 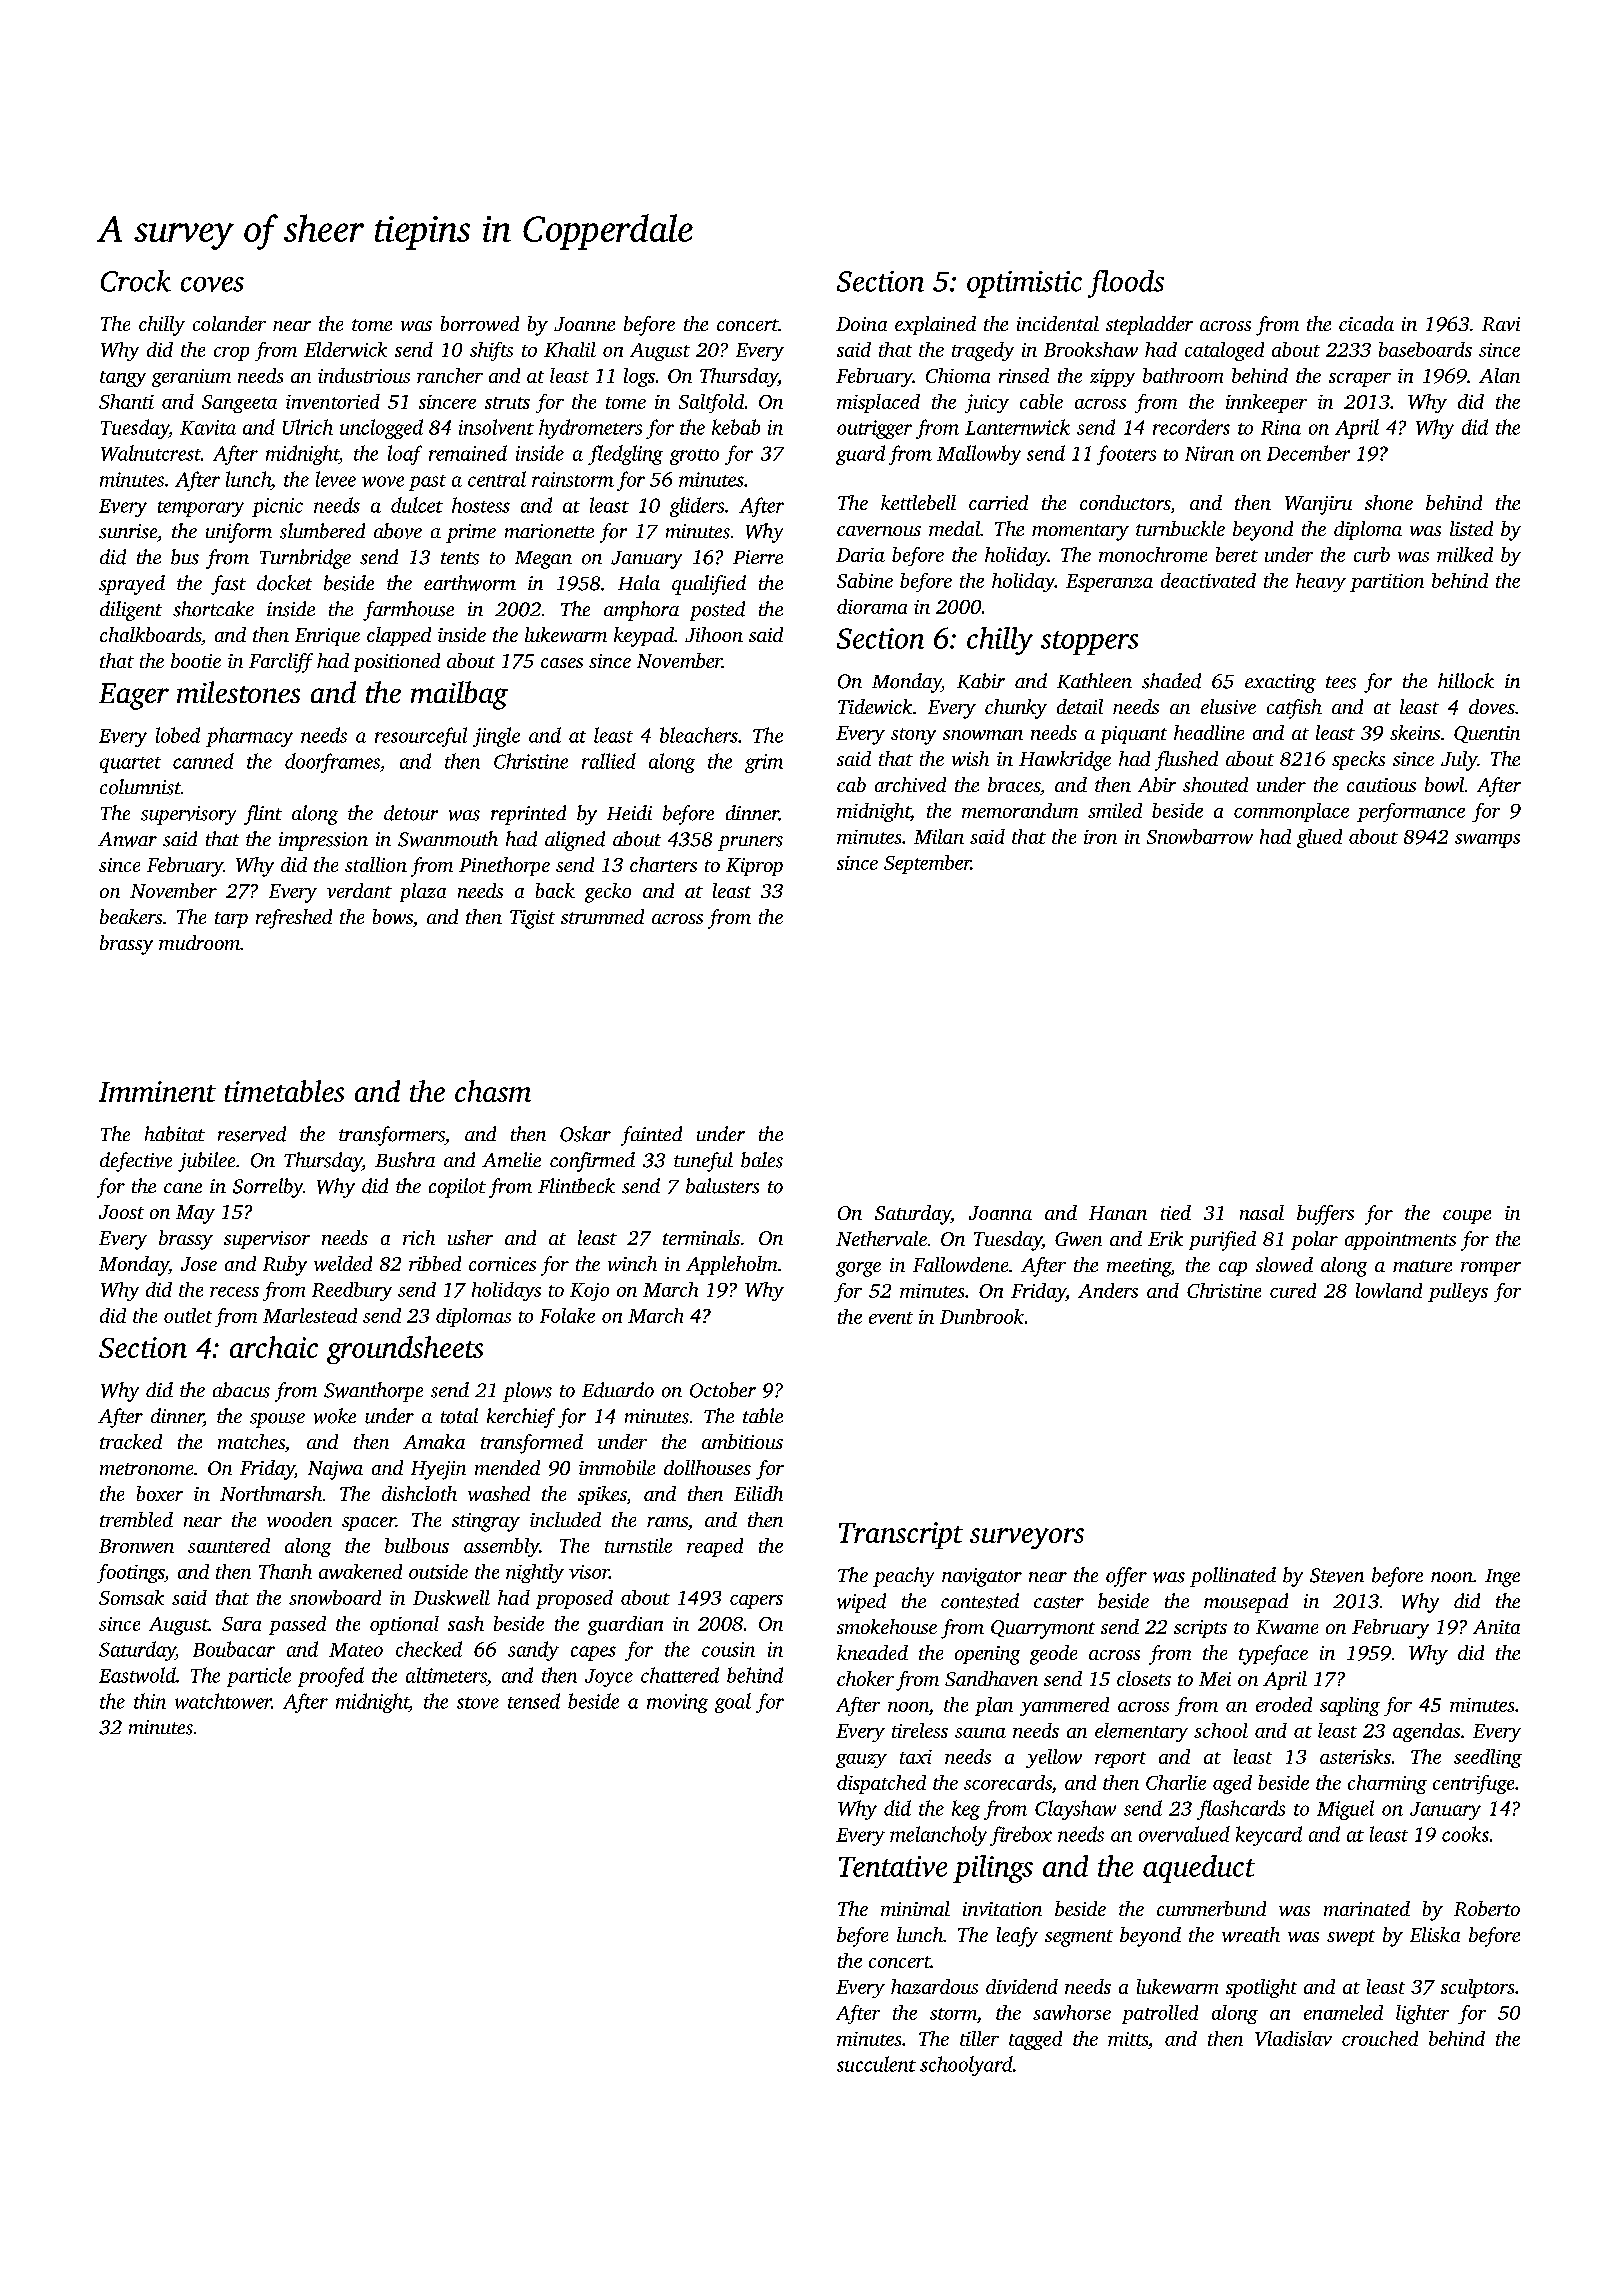 I want to click on cicada, so click(x=1366, y=323).
